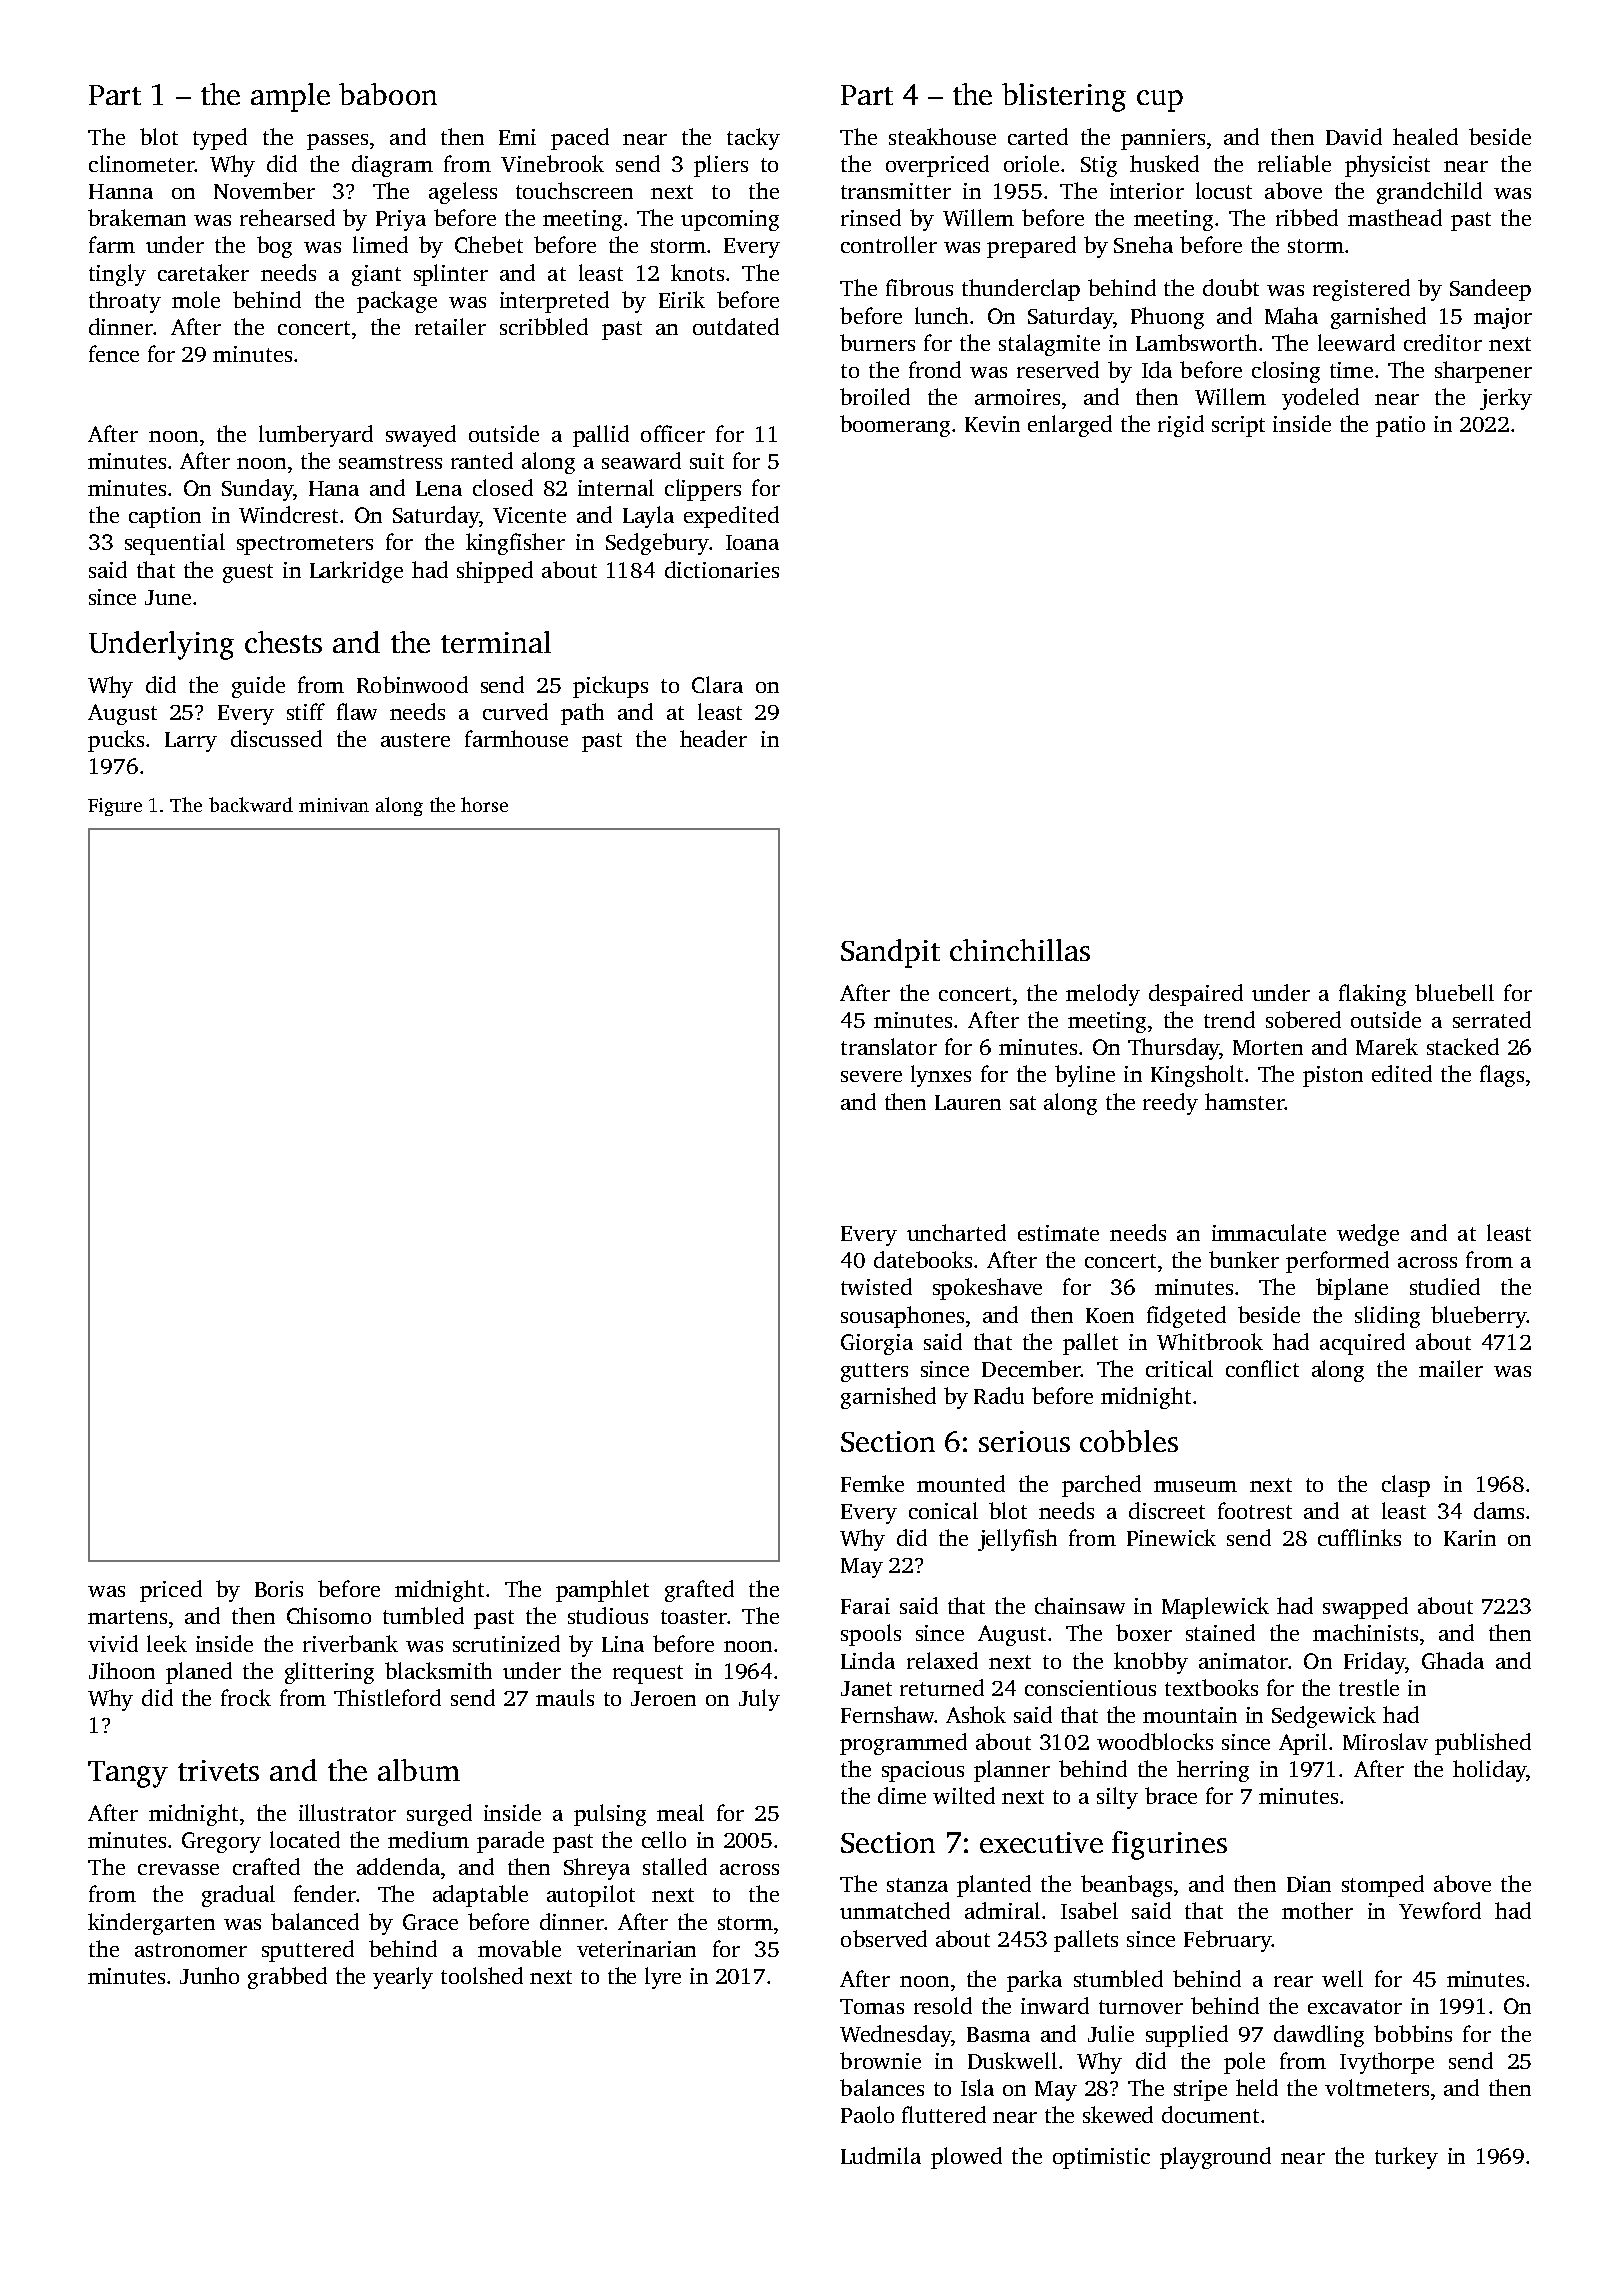  I want to click on Jihoon, so click(122, 1670).
